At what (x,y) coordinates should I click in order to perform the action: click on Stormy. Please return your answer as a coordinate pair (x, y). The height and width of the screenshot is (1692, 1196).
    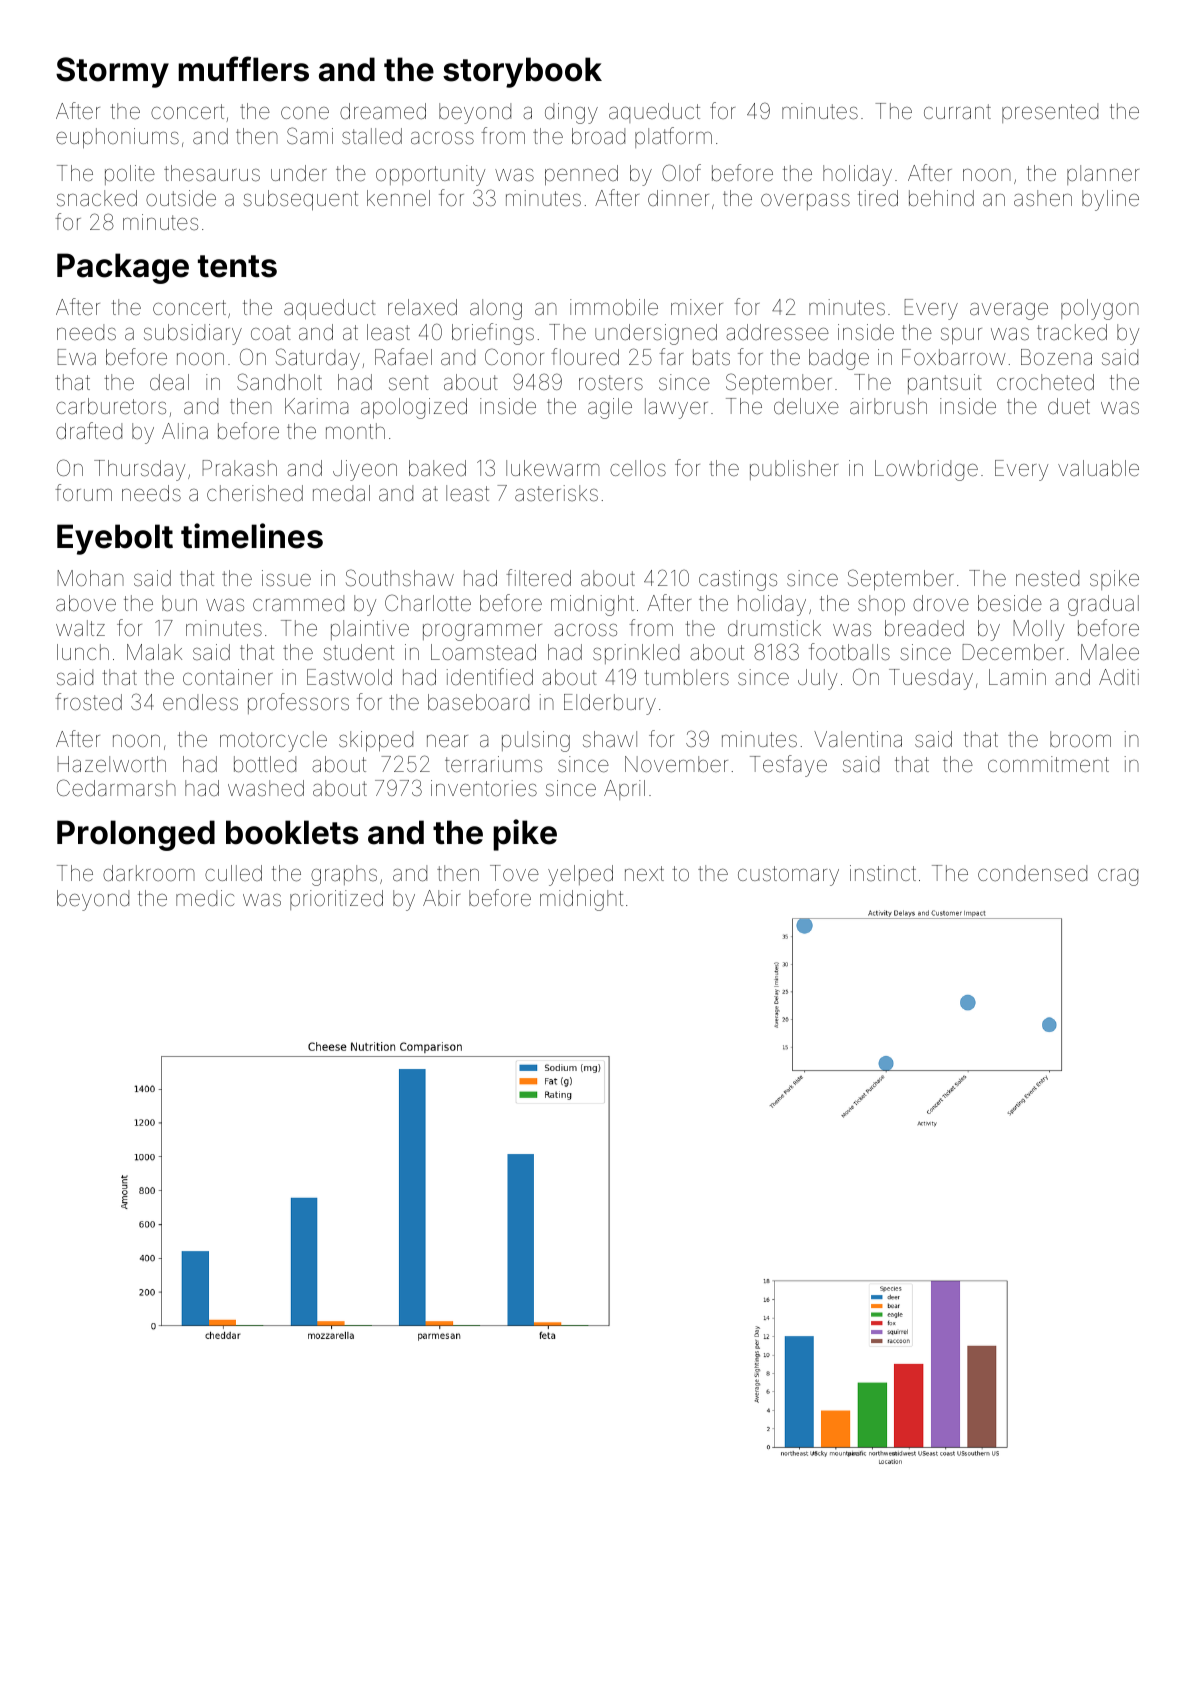
    Looking at the image, I should click on (112, 72).
